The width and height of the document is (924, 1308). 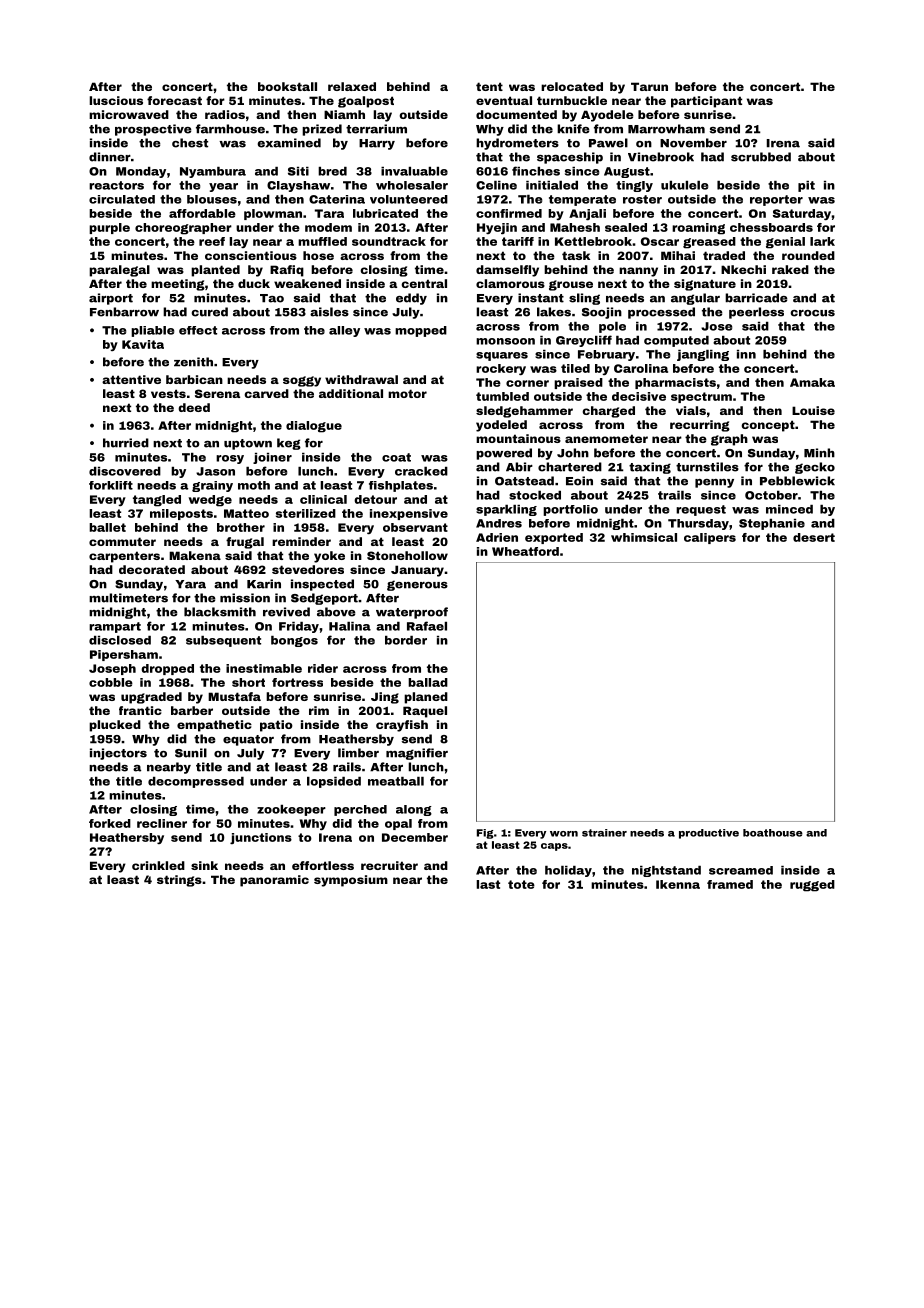 What do you see at coordinates (572, 86) in the document?
I see `relocated` at bounding box center [572, 86].
